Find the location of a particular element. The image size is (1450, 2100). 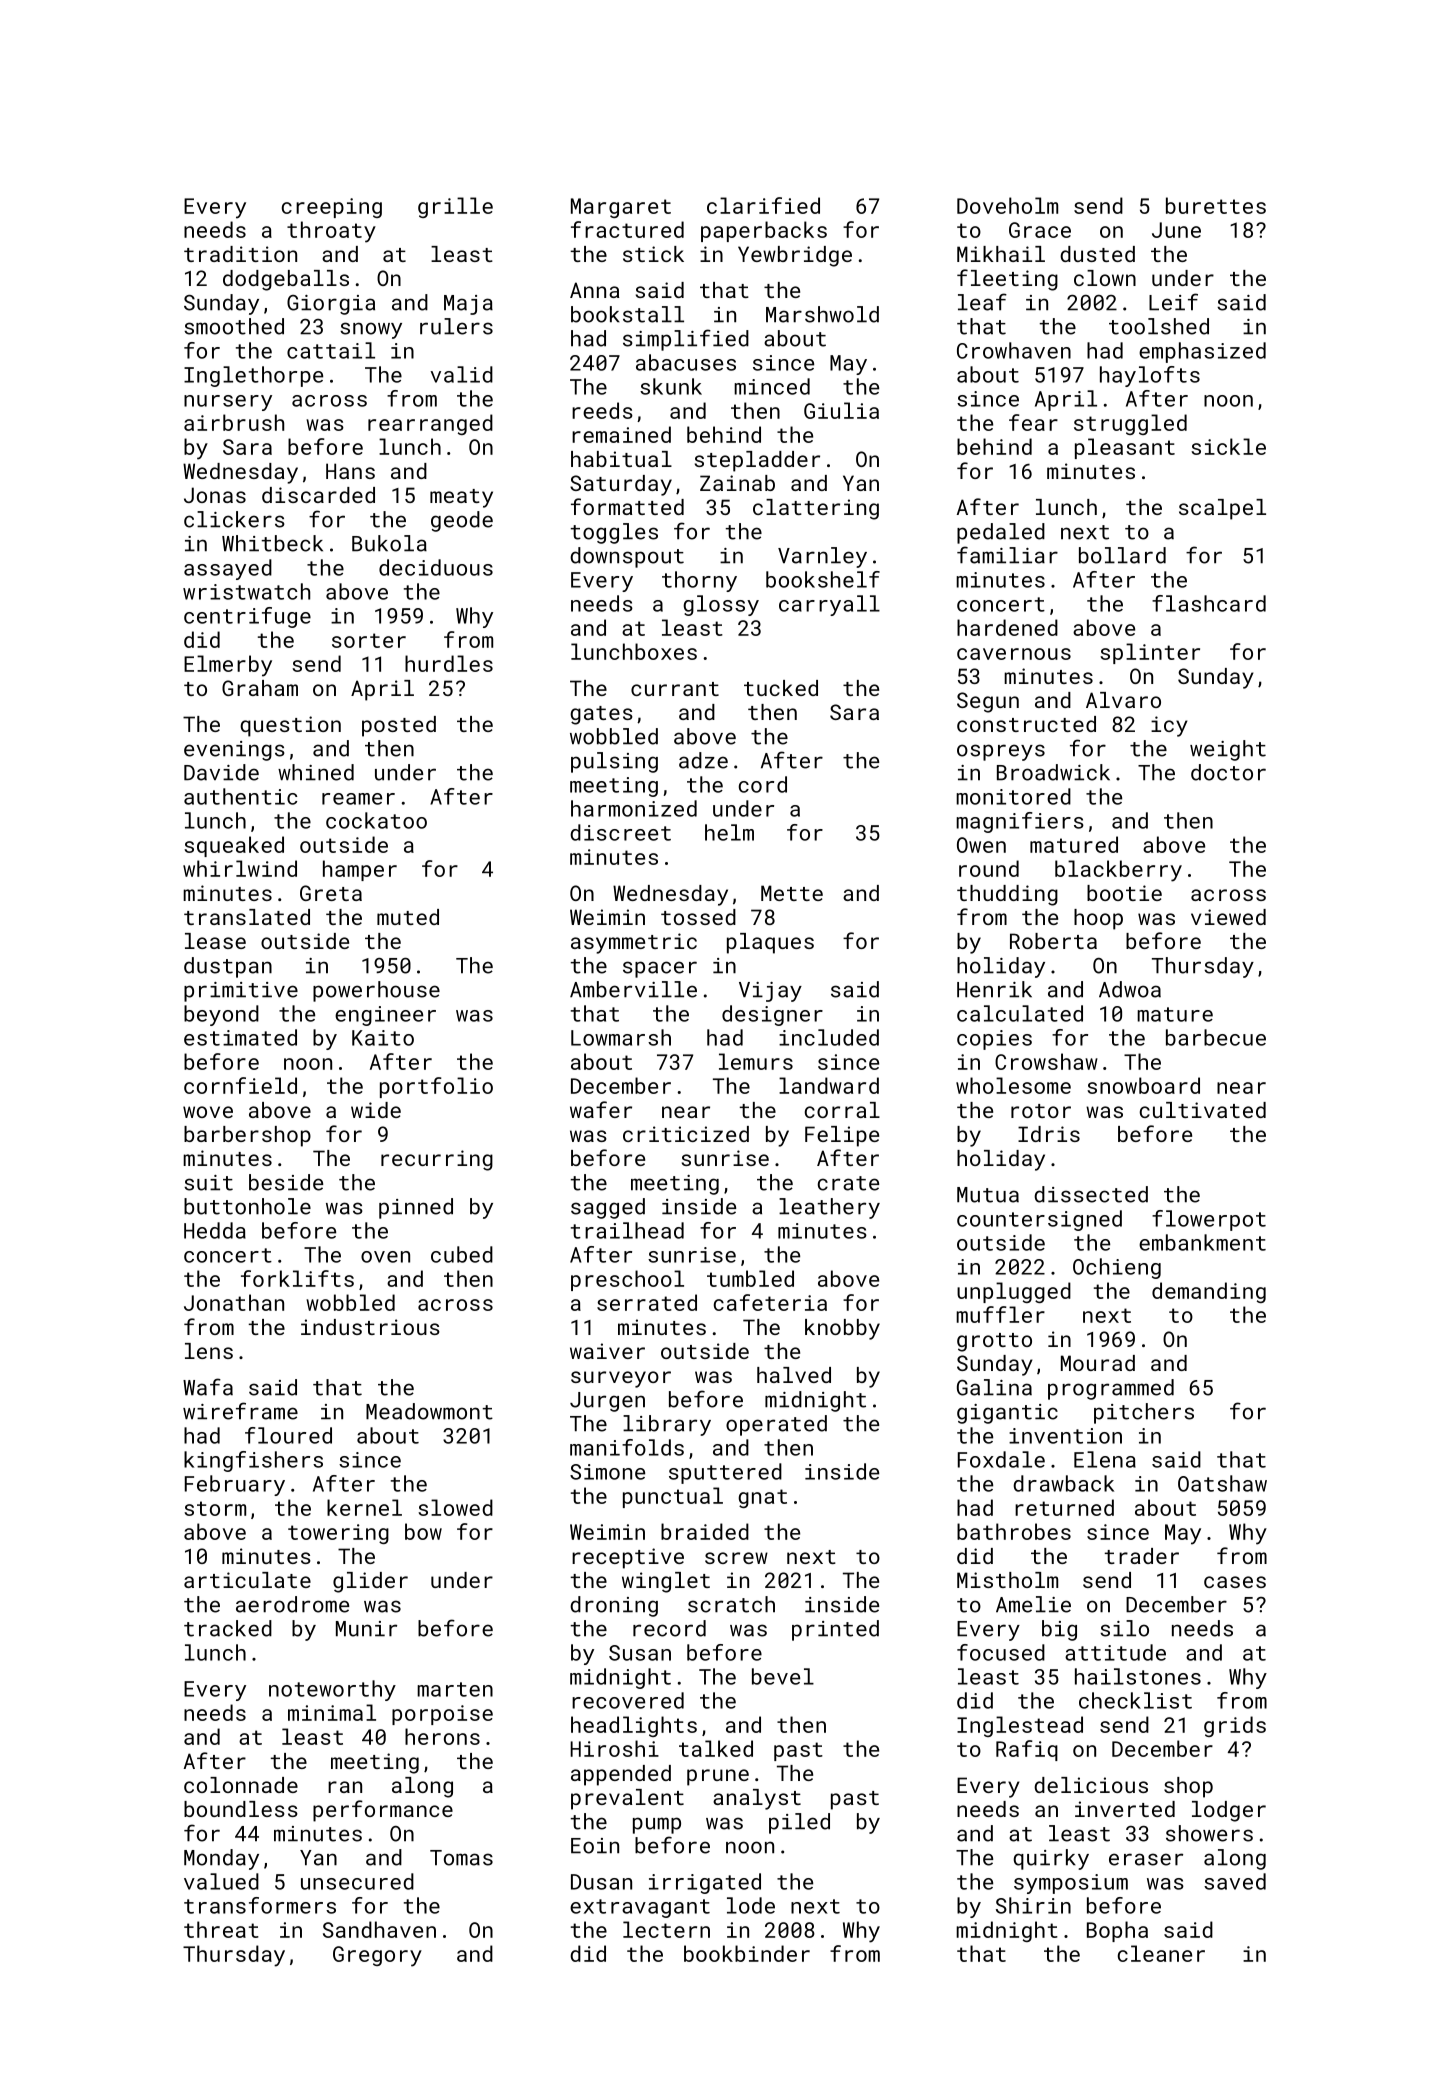

doctor is located at coordinates (1228, 772).
